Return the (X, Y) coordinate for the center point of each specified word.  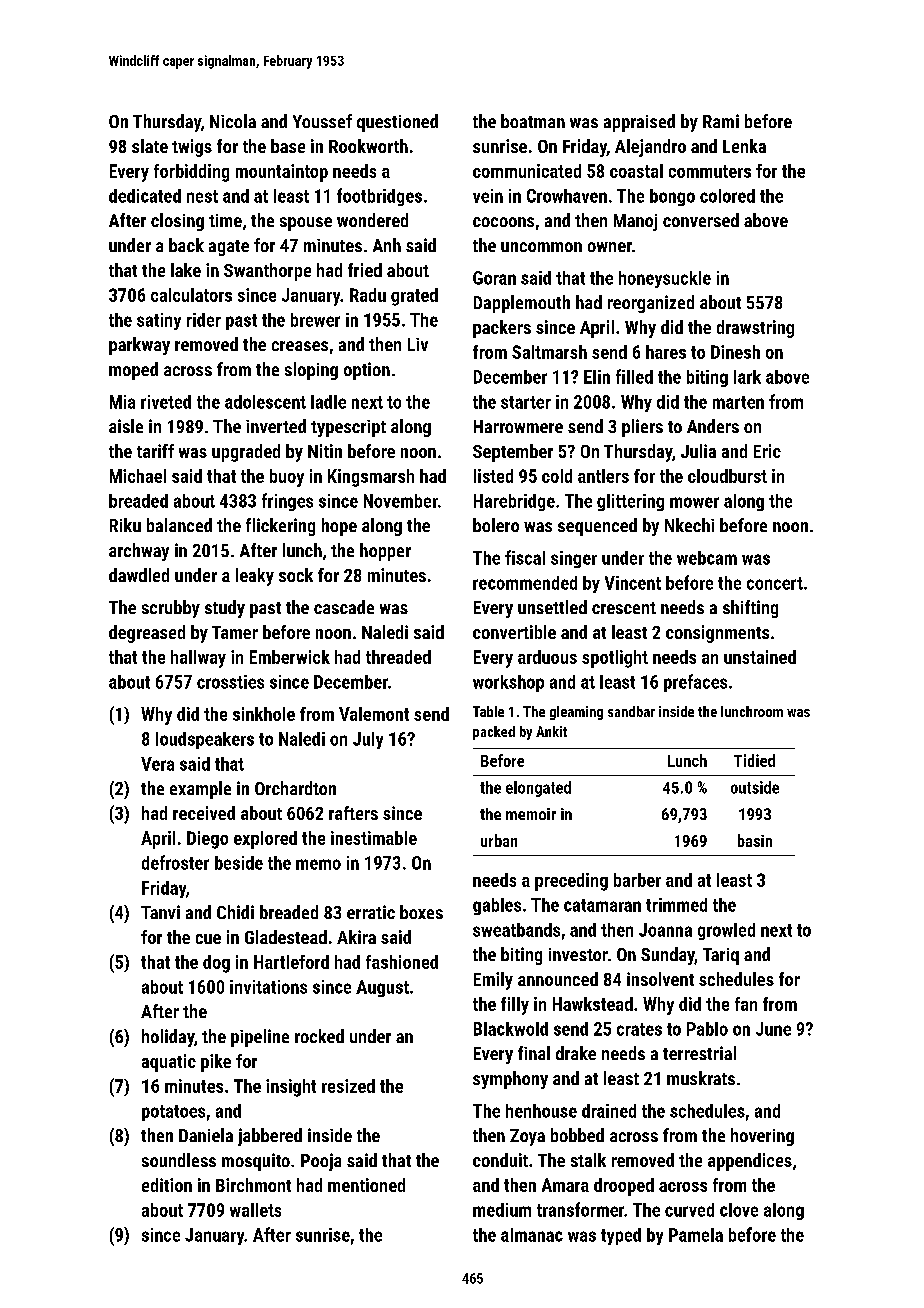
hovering (762, 1137)
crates (639, 1029)
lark (747, 377)
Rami (721, 121)
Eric (767, 451)
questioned (397, 123)
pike (216, 1063)
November (401, 501)
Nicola (233, 121)
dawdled (139, 575)
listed (493, 476)
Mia (122, 402)
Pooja (321, 1162)
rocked (319, 1036)
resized (348, 1086)
